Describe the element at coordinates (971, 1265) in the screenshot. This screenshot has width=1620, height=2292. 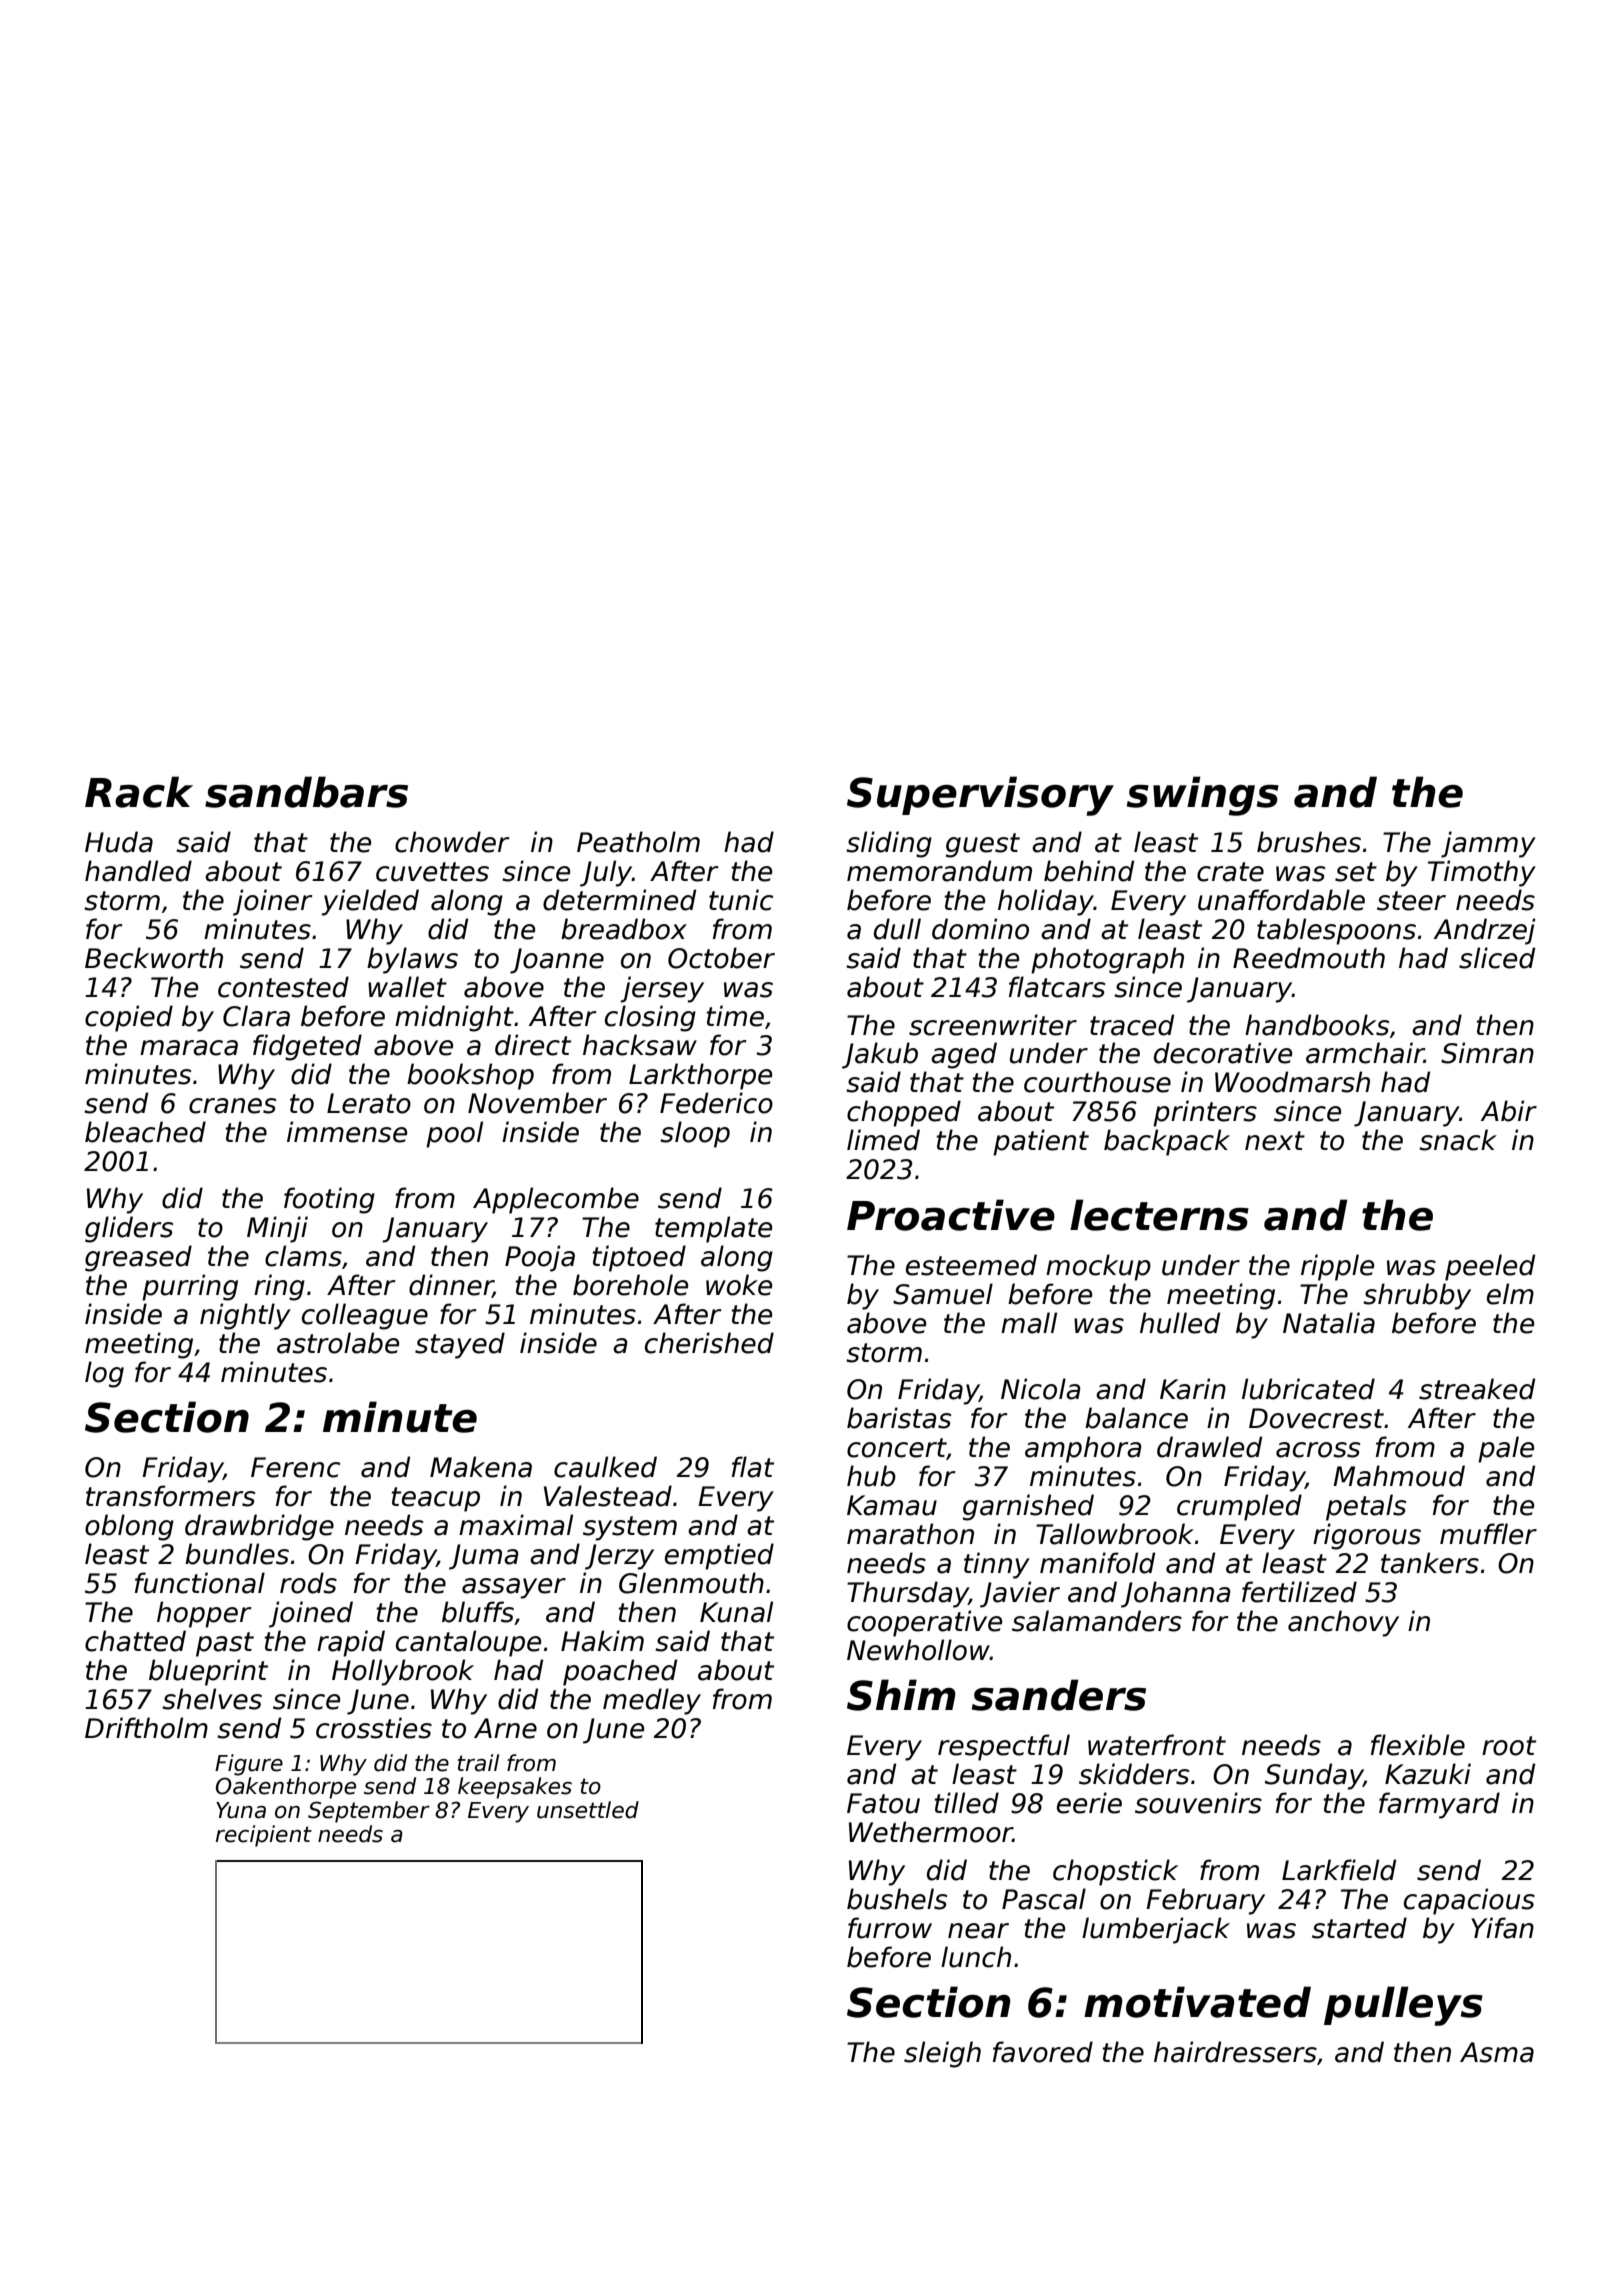
I see `esteemed` at that location.
